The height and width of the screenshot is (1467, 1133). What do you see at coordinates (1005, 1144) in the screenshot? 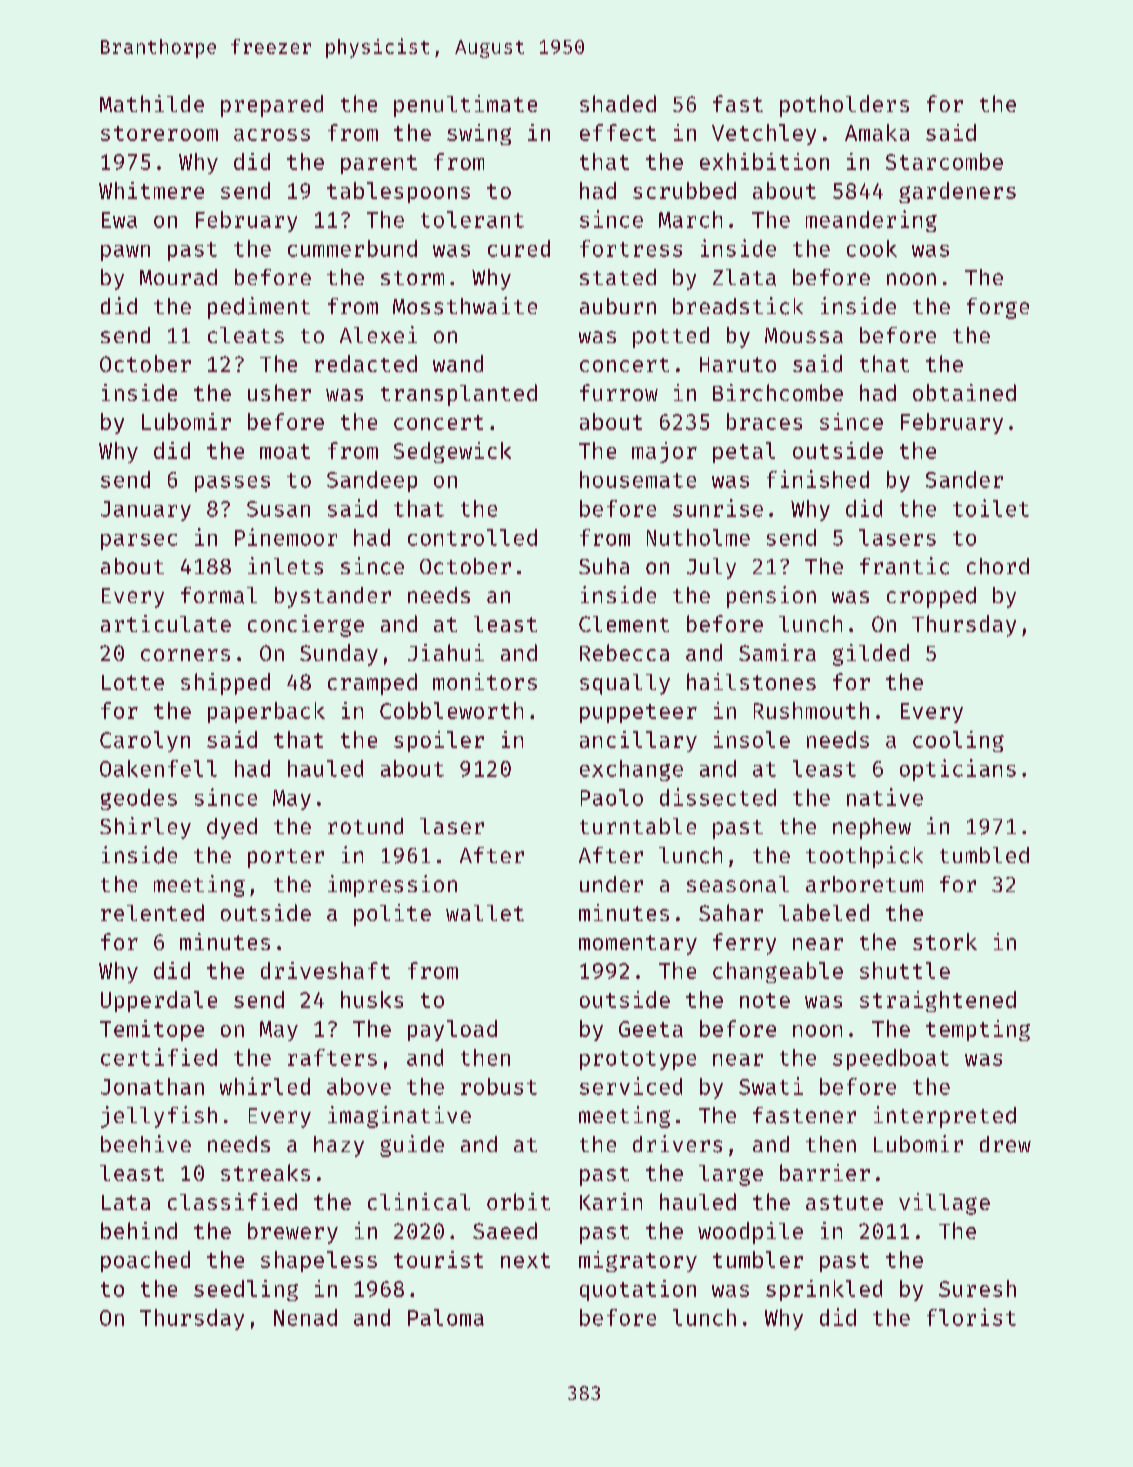
I see `drew` at bounding box center [1005, 1144].
